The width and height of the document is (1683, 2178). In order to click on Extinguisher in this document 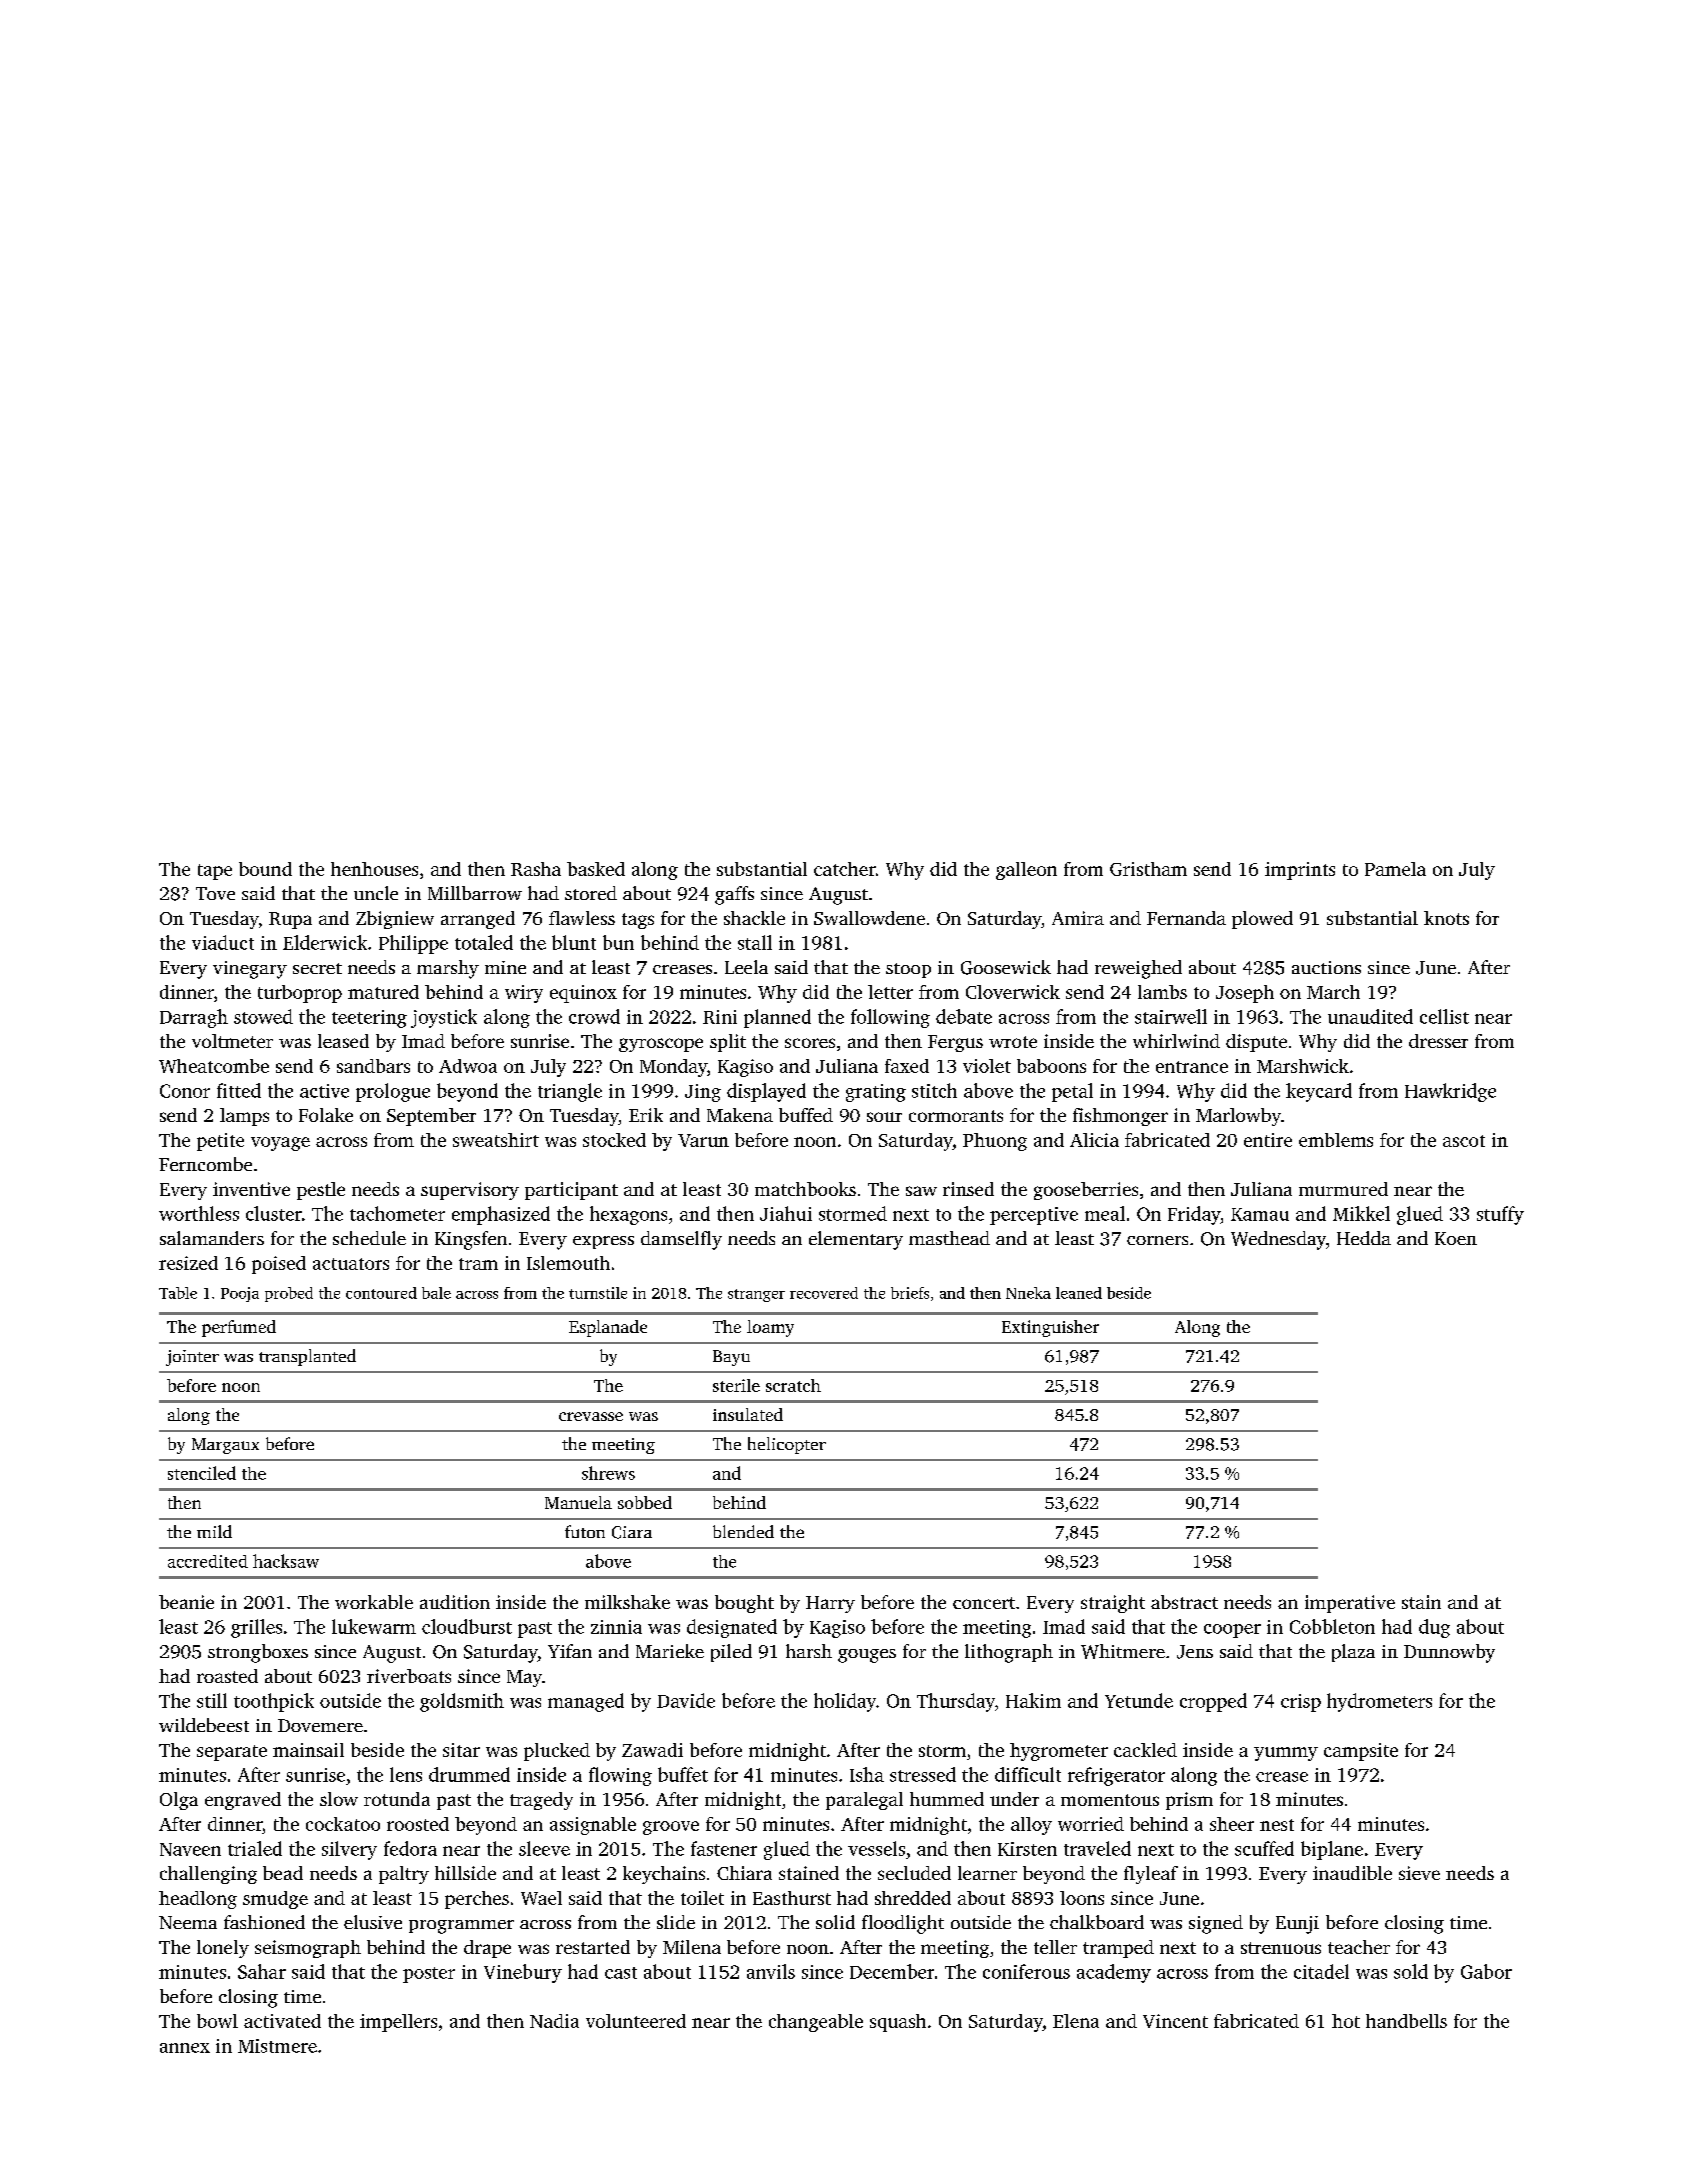, I will do `click(1050, 1328)`.
